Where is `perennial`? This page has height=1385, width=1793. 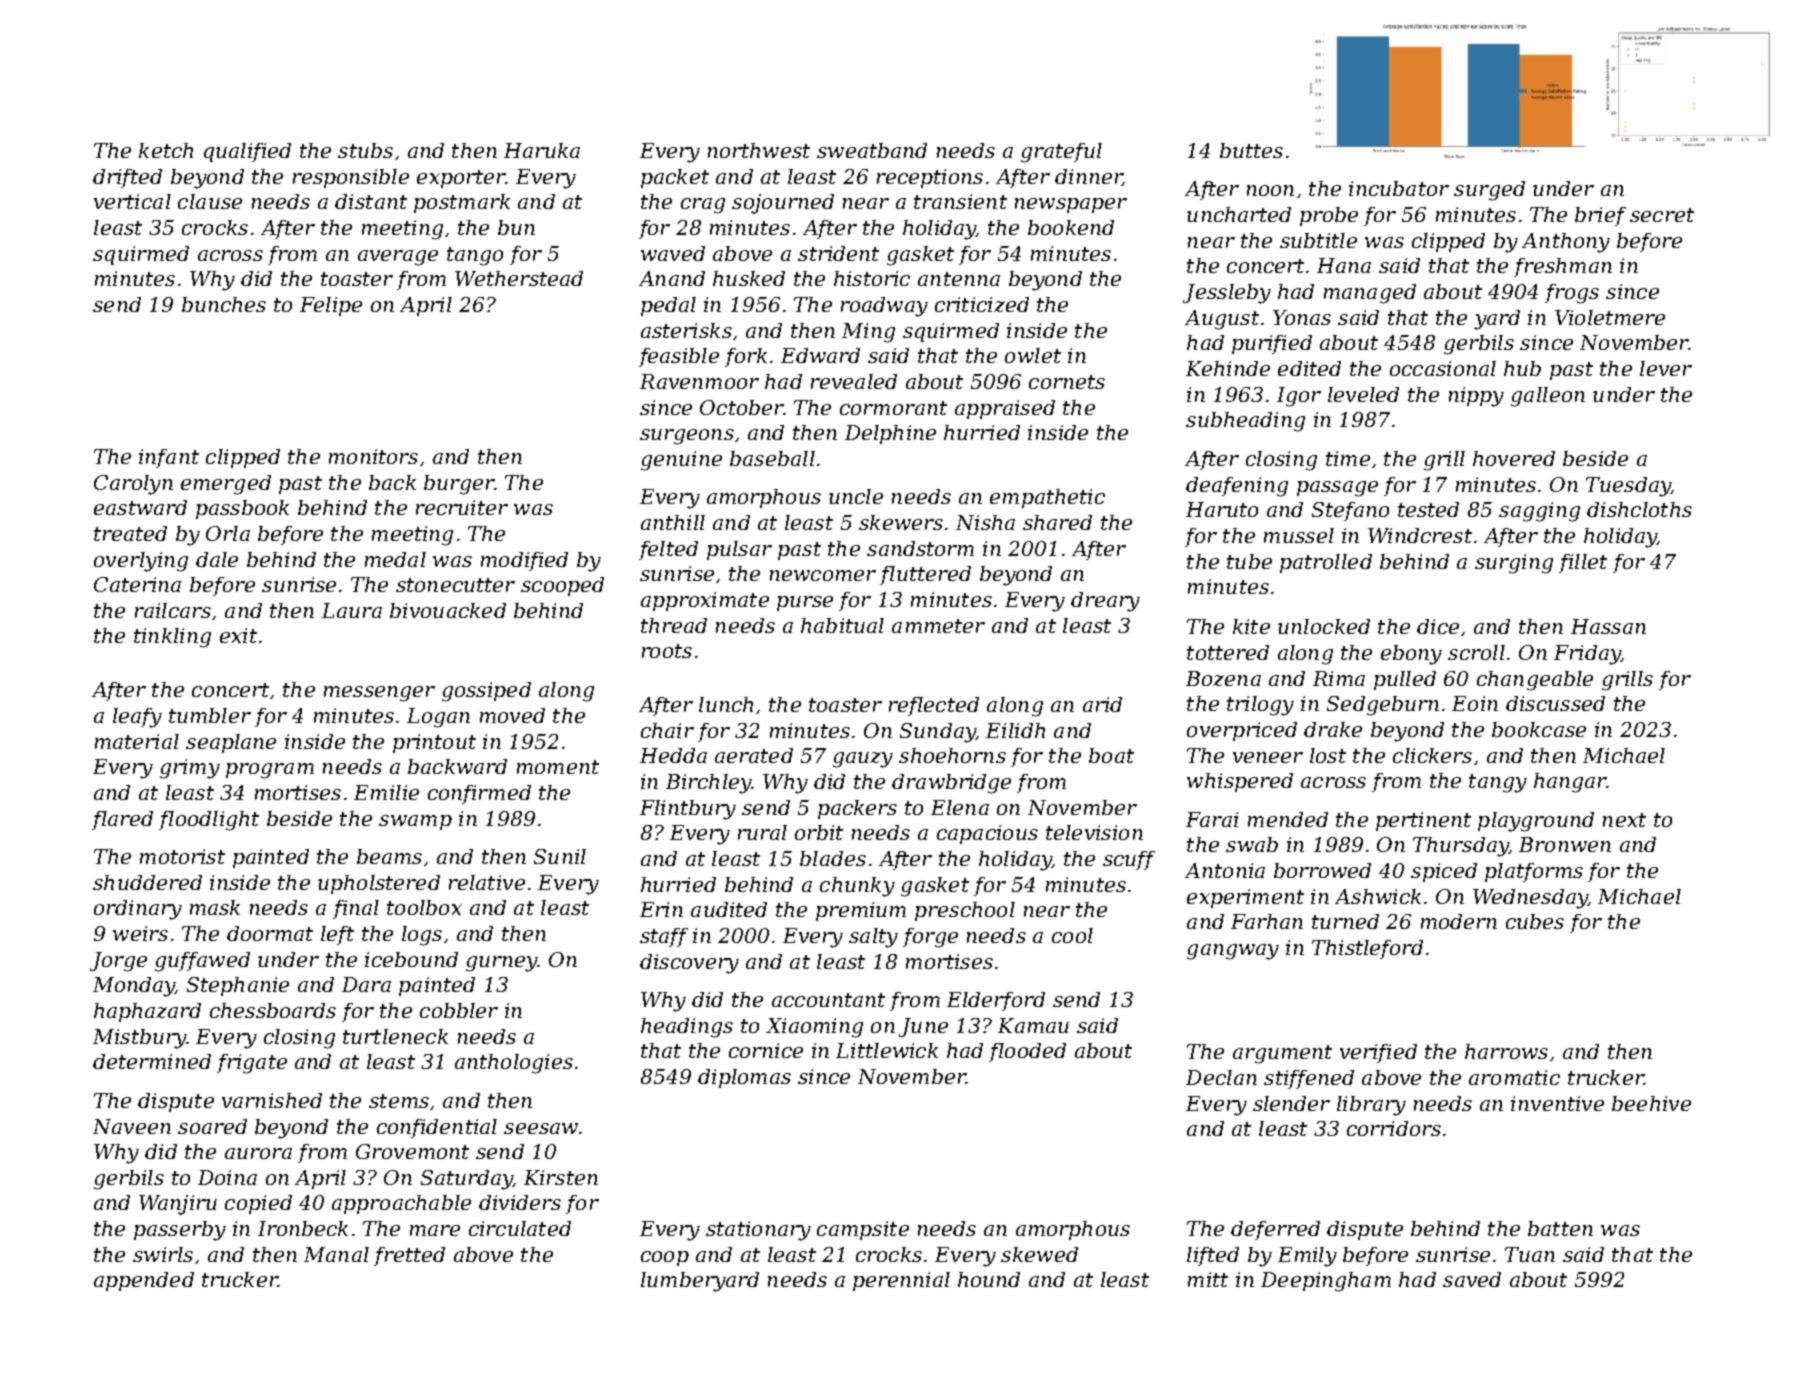
perennial is located at coordinates (901, 1281).
